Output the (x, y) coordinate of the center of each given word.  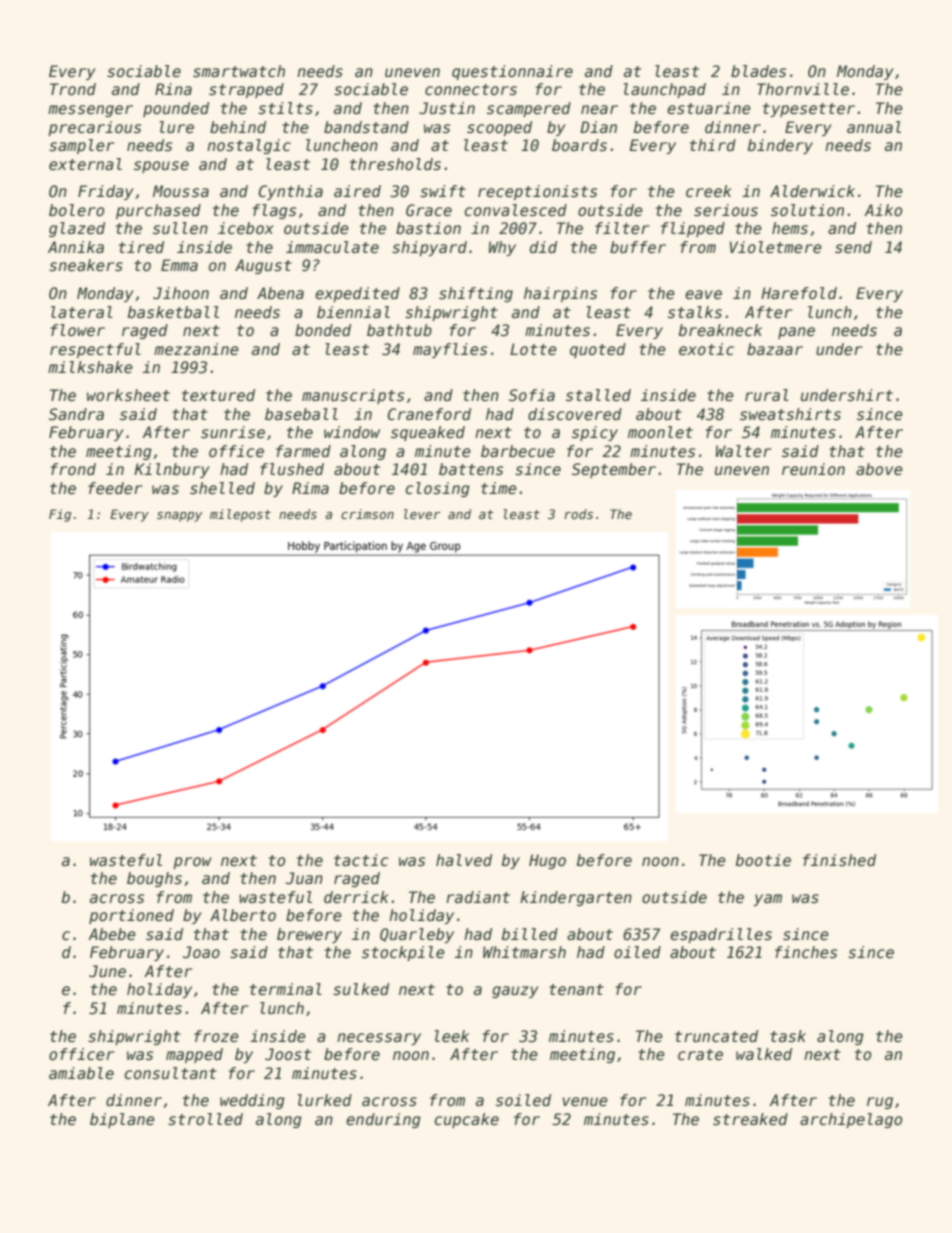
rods (578, 514)
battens (471, 469)
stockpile (403, 953)
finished (839, 860)
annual (874, 127)
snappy (179, 517)
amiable (81, 1073)
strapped (246, 90)
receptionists (537, 192)
